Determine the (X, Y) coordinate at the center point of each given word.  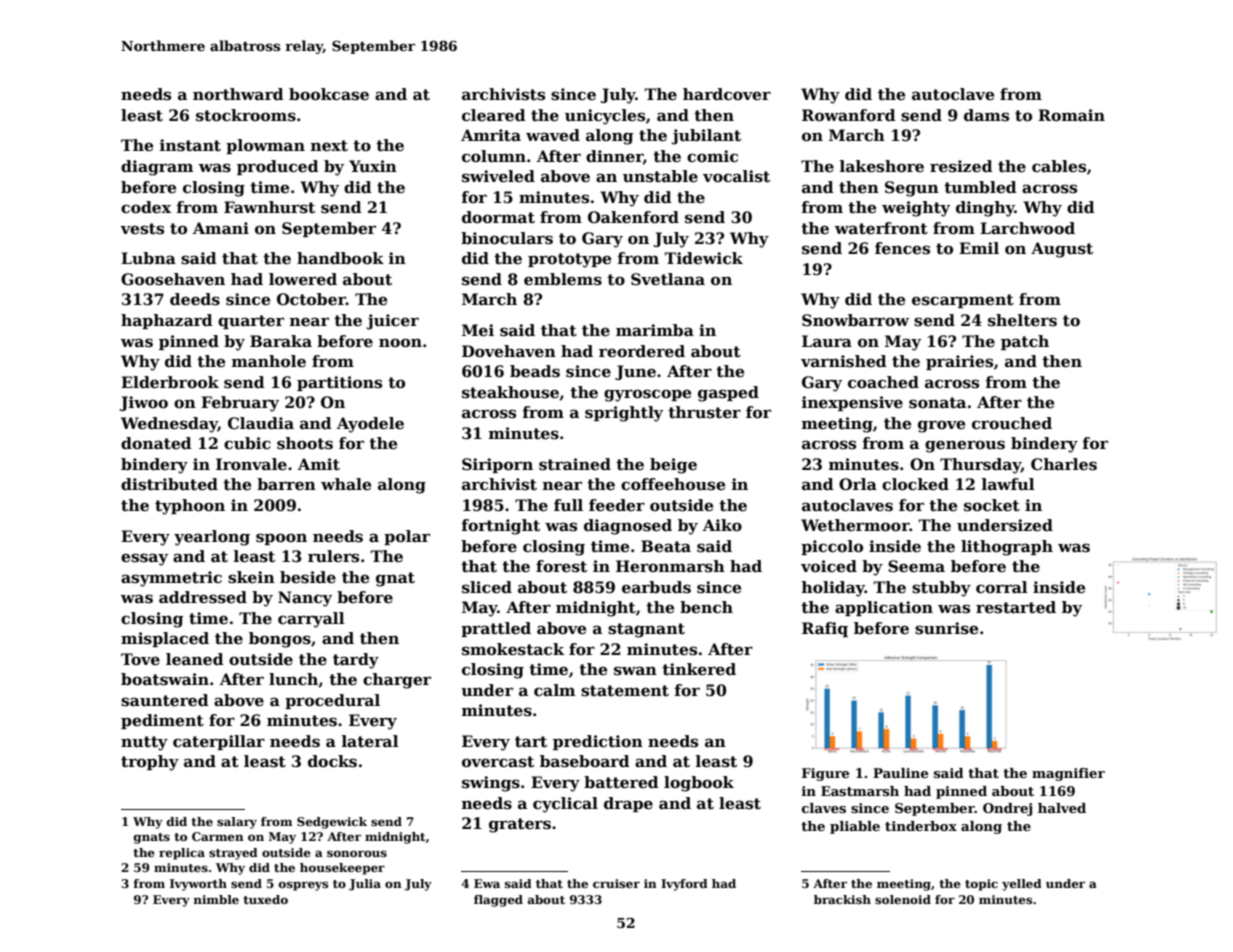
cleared (494, 115)
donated (156, 443)
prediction (598, 742)
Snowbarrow (855, 320)
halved (1062, 808)
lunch (293, 679)
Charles (1064, 464)
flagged (498, 901)
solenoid (903, 899)
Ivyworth (198, 885)
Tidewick (703, 258)
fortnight (500, 527)
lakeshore (882, 166)
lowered (303, 279)
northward (238, 94)
